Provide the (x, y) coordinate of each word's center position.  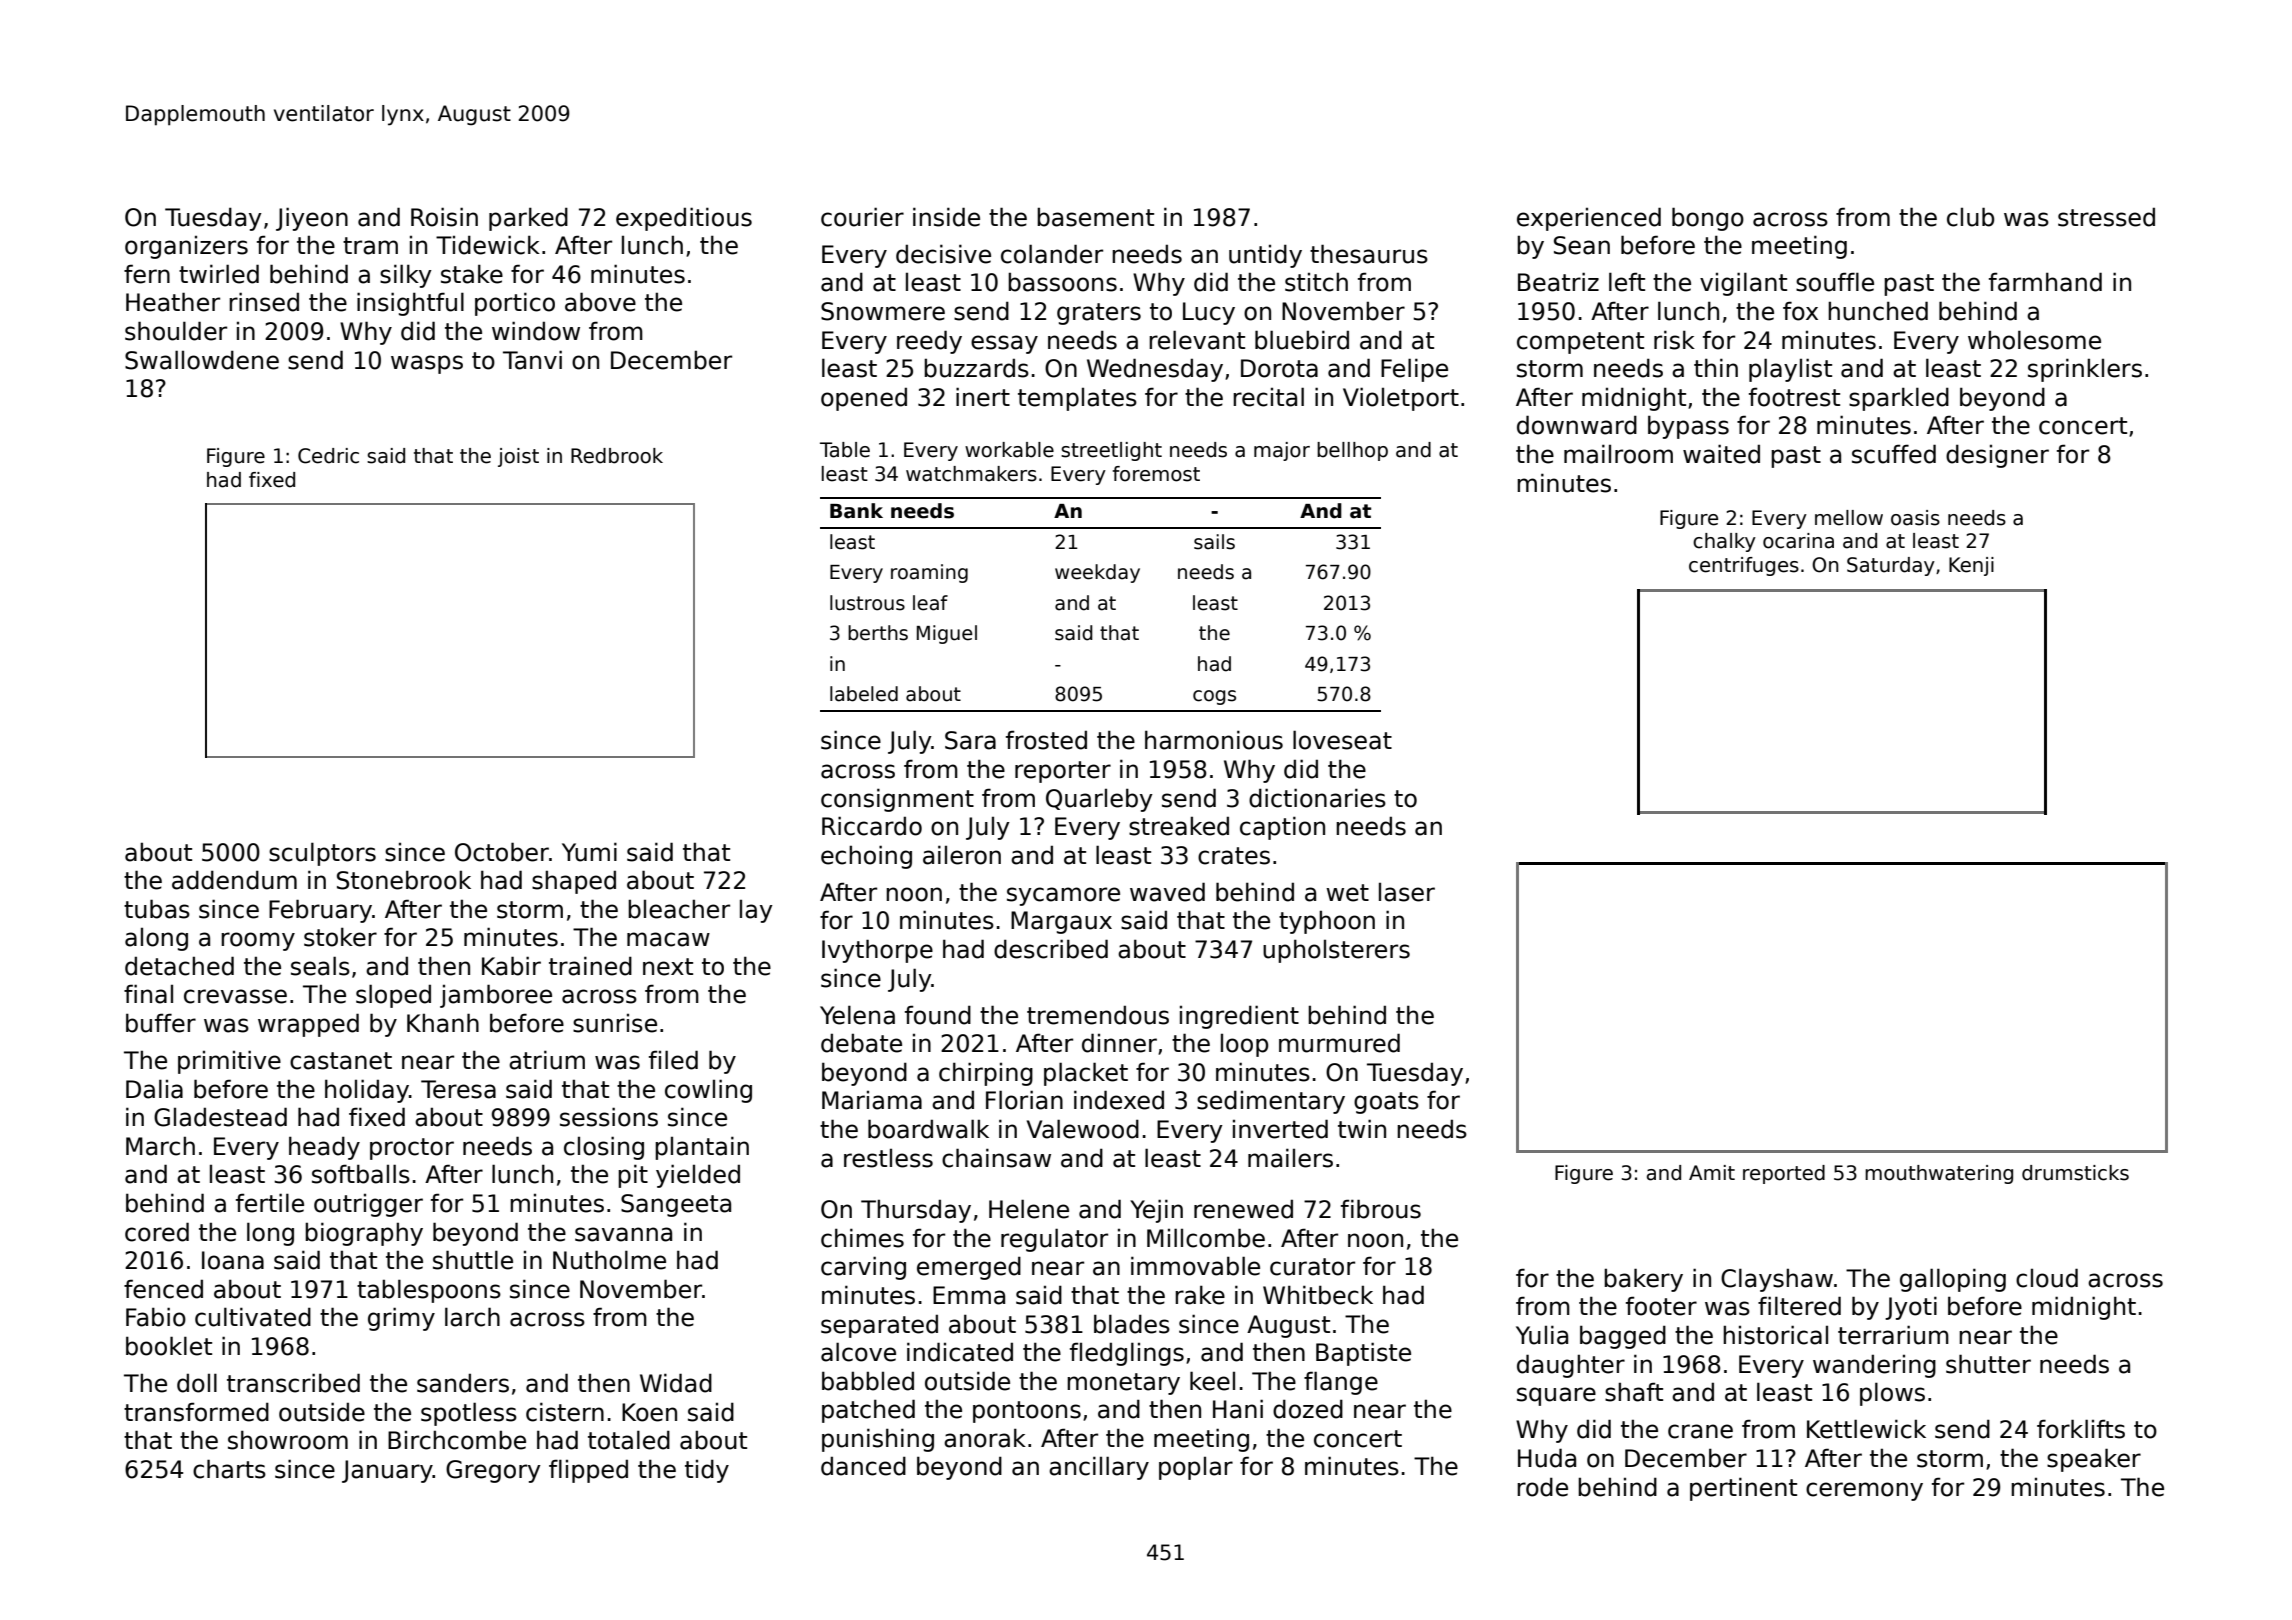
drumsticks (2075, 1173)
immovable (1195, 1266)
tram (370, 246)
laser (1407, 892)
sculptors (322, 854)
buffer (161, 1023)
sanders (463, 1383)
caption (1282, 828)
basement (1095, 217)
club (1970, 217)
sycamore (1063, 896)
